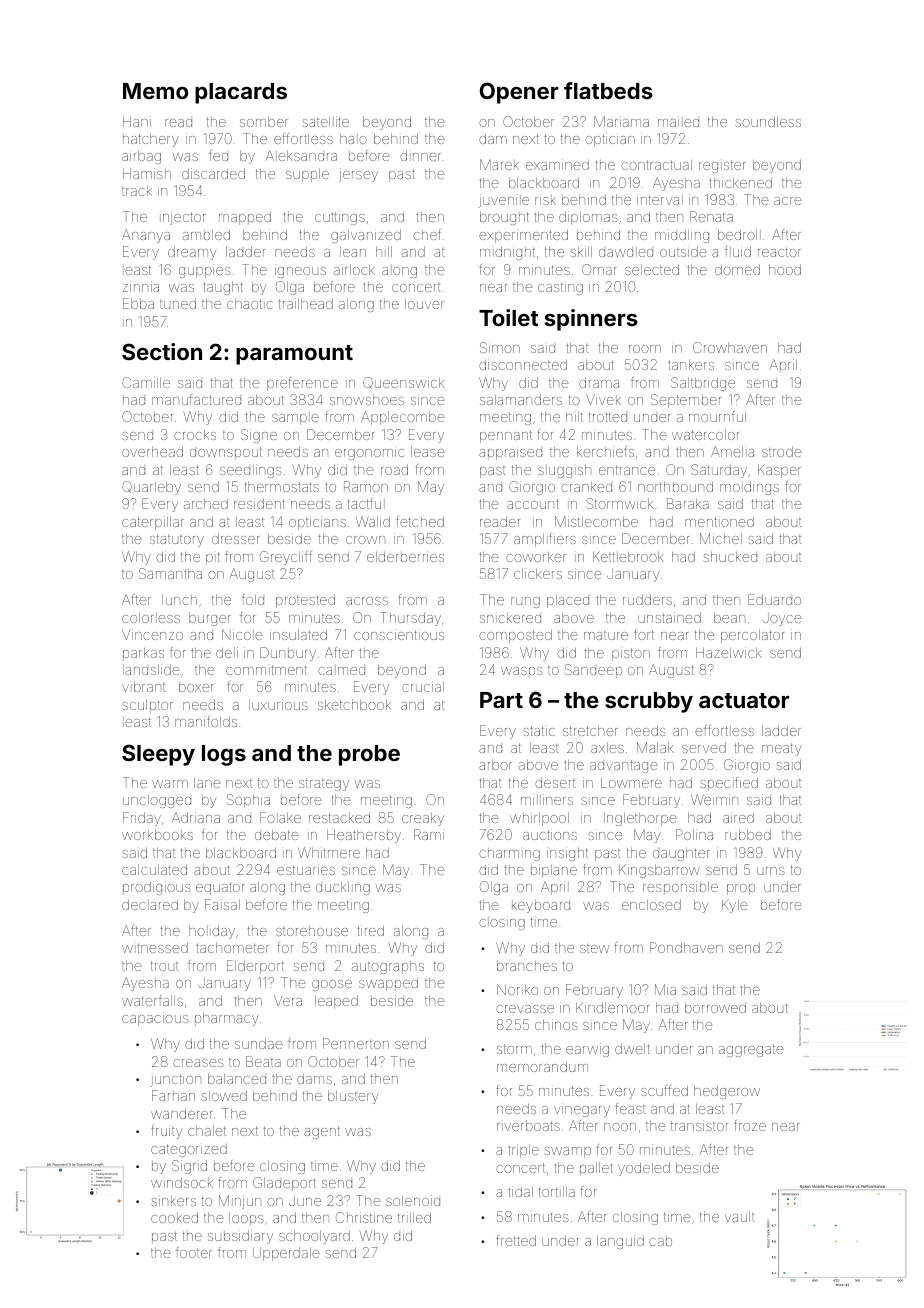 The image size is (924, 1308). Describe the element at coordinates (732, 451) in the image. I see `Amelia` at that location.
